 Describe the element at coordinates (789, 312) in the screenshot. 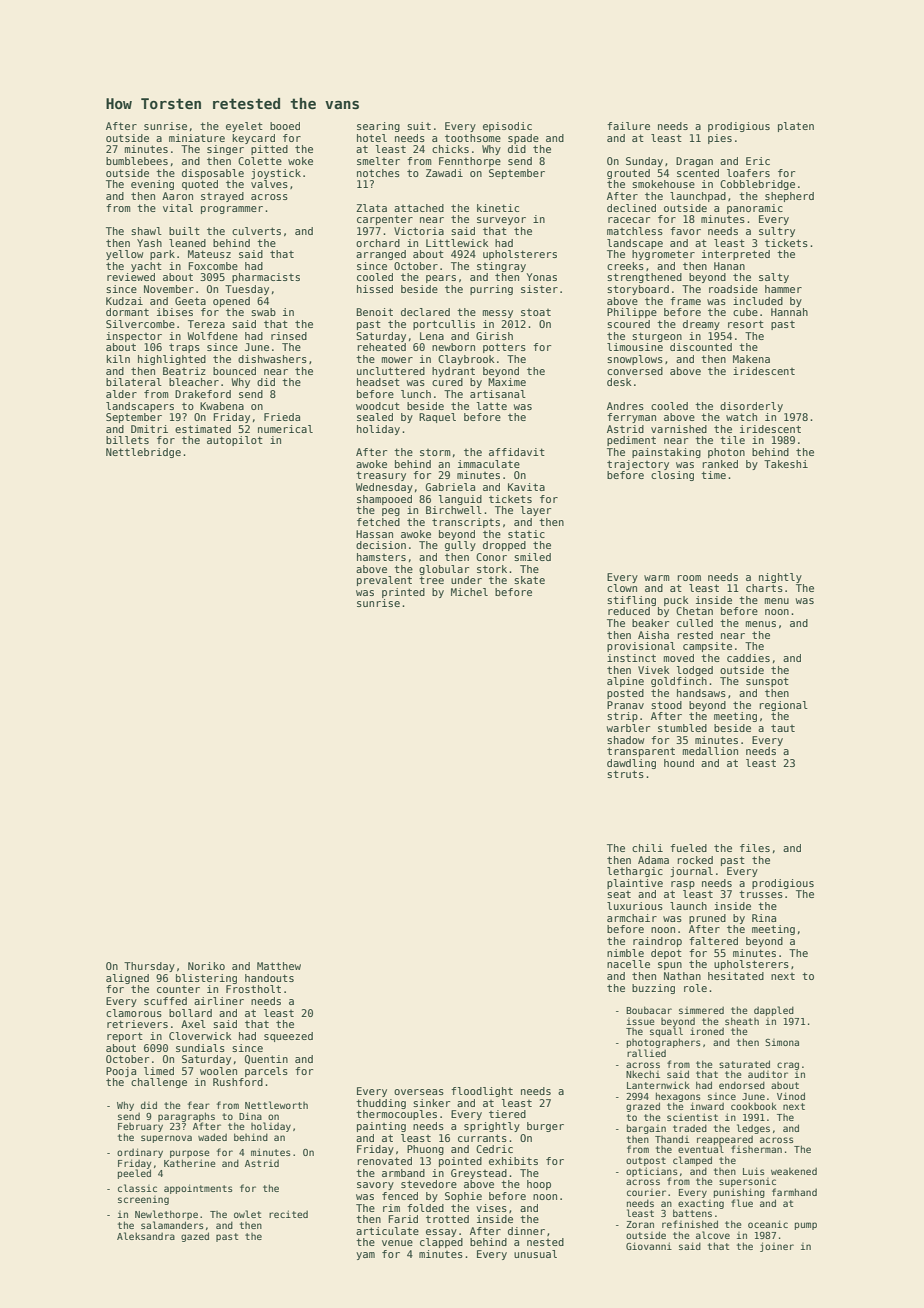

I see `Hannah` at that location.
